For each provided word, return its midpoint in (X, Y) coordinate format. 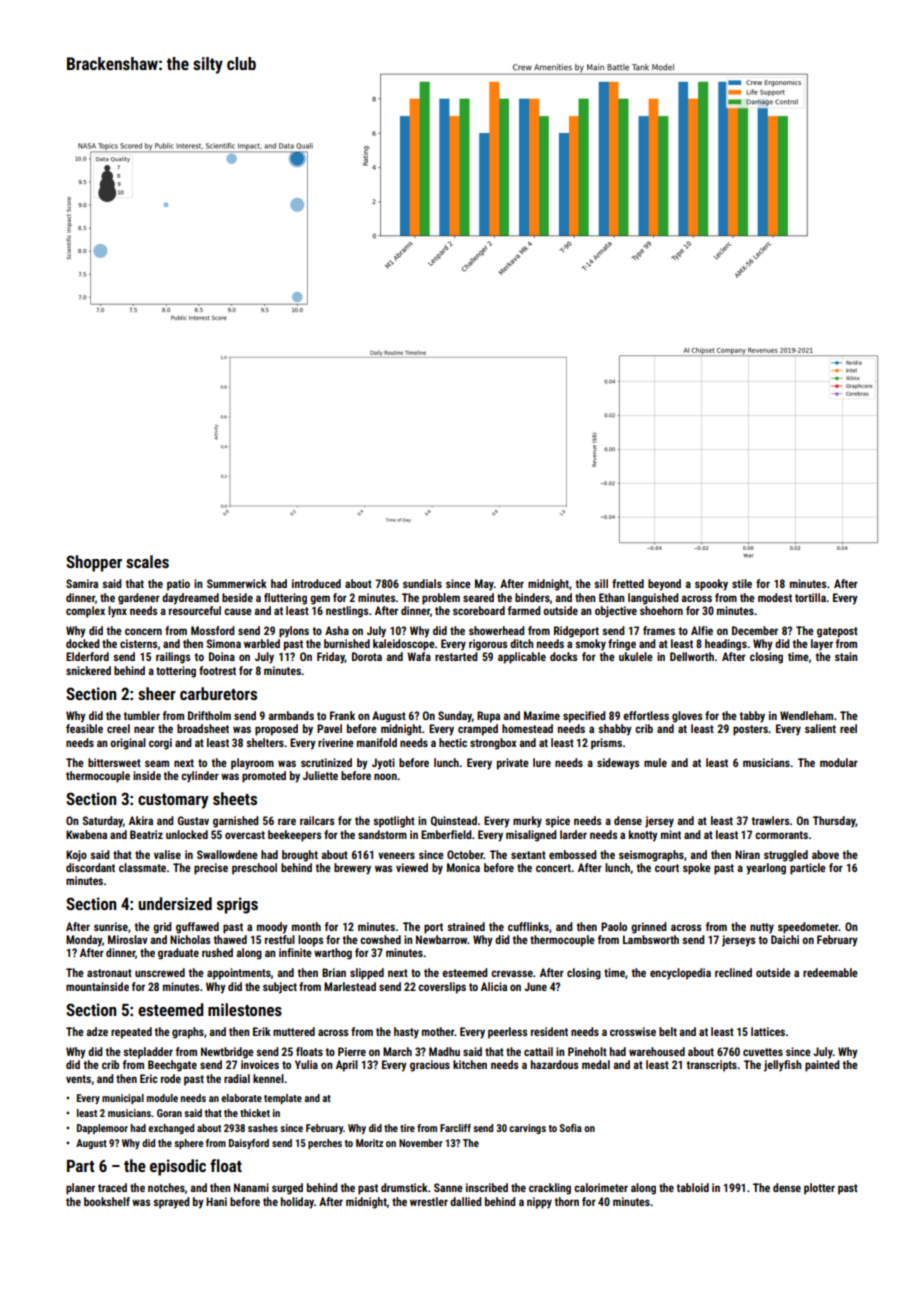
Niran (747, 854)
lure (542, 762)
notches (166, 1187)
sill (601, 583)
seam (157, 763)
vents (78, 1079)
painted (822, 1066)
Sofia (571, 1128)
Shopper (94, 563)
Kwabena (86, 834)
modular (839, 762)
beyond (664, 585)
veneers (396, 855)
